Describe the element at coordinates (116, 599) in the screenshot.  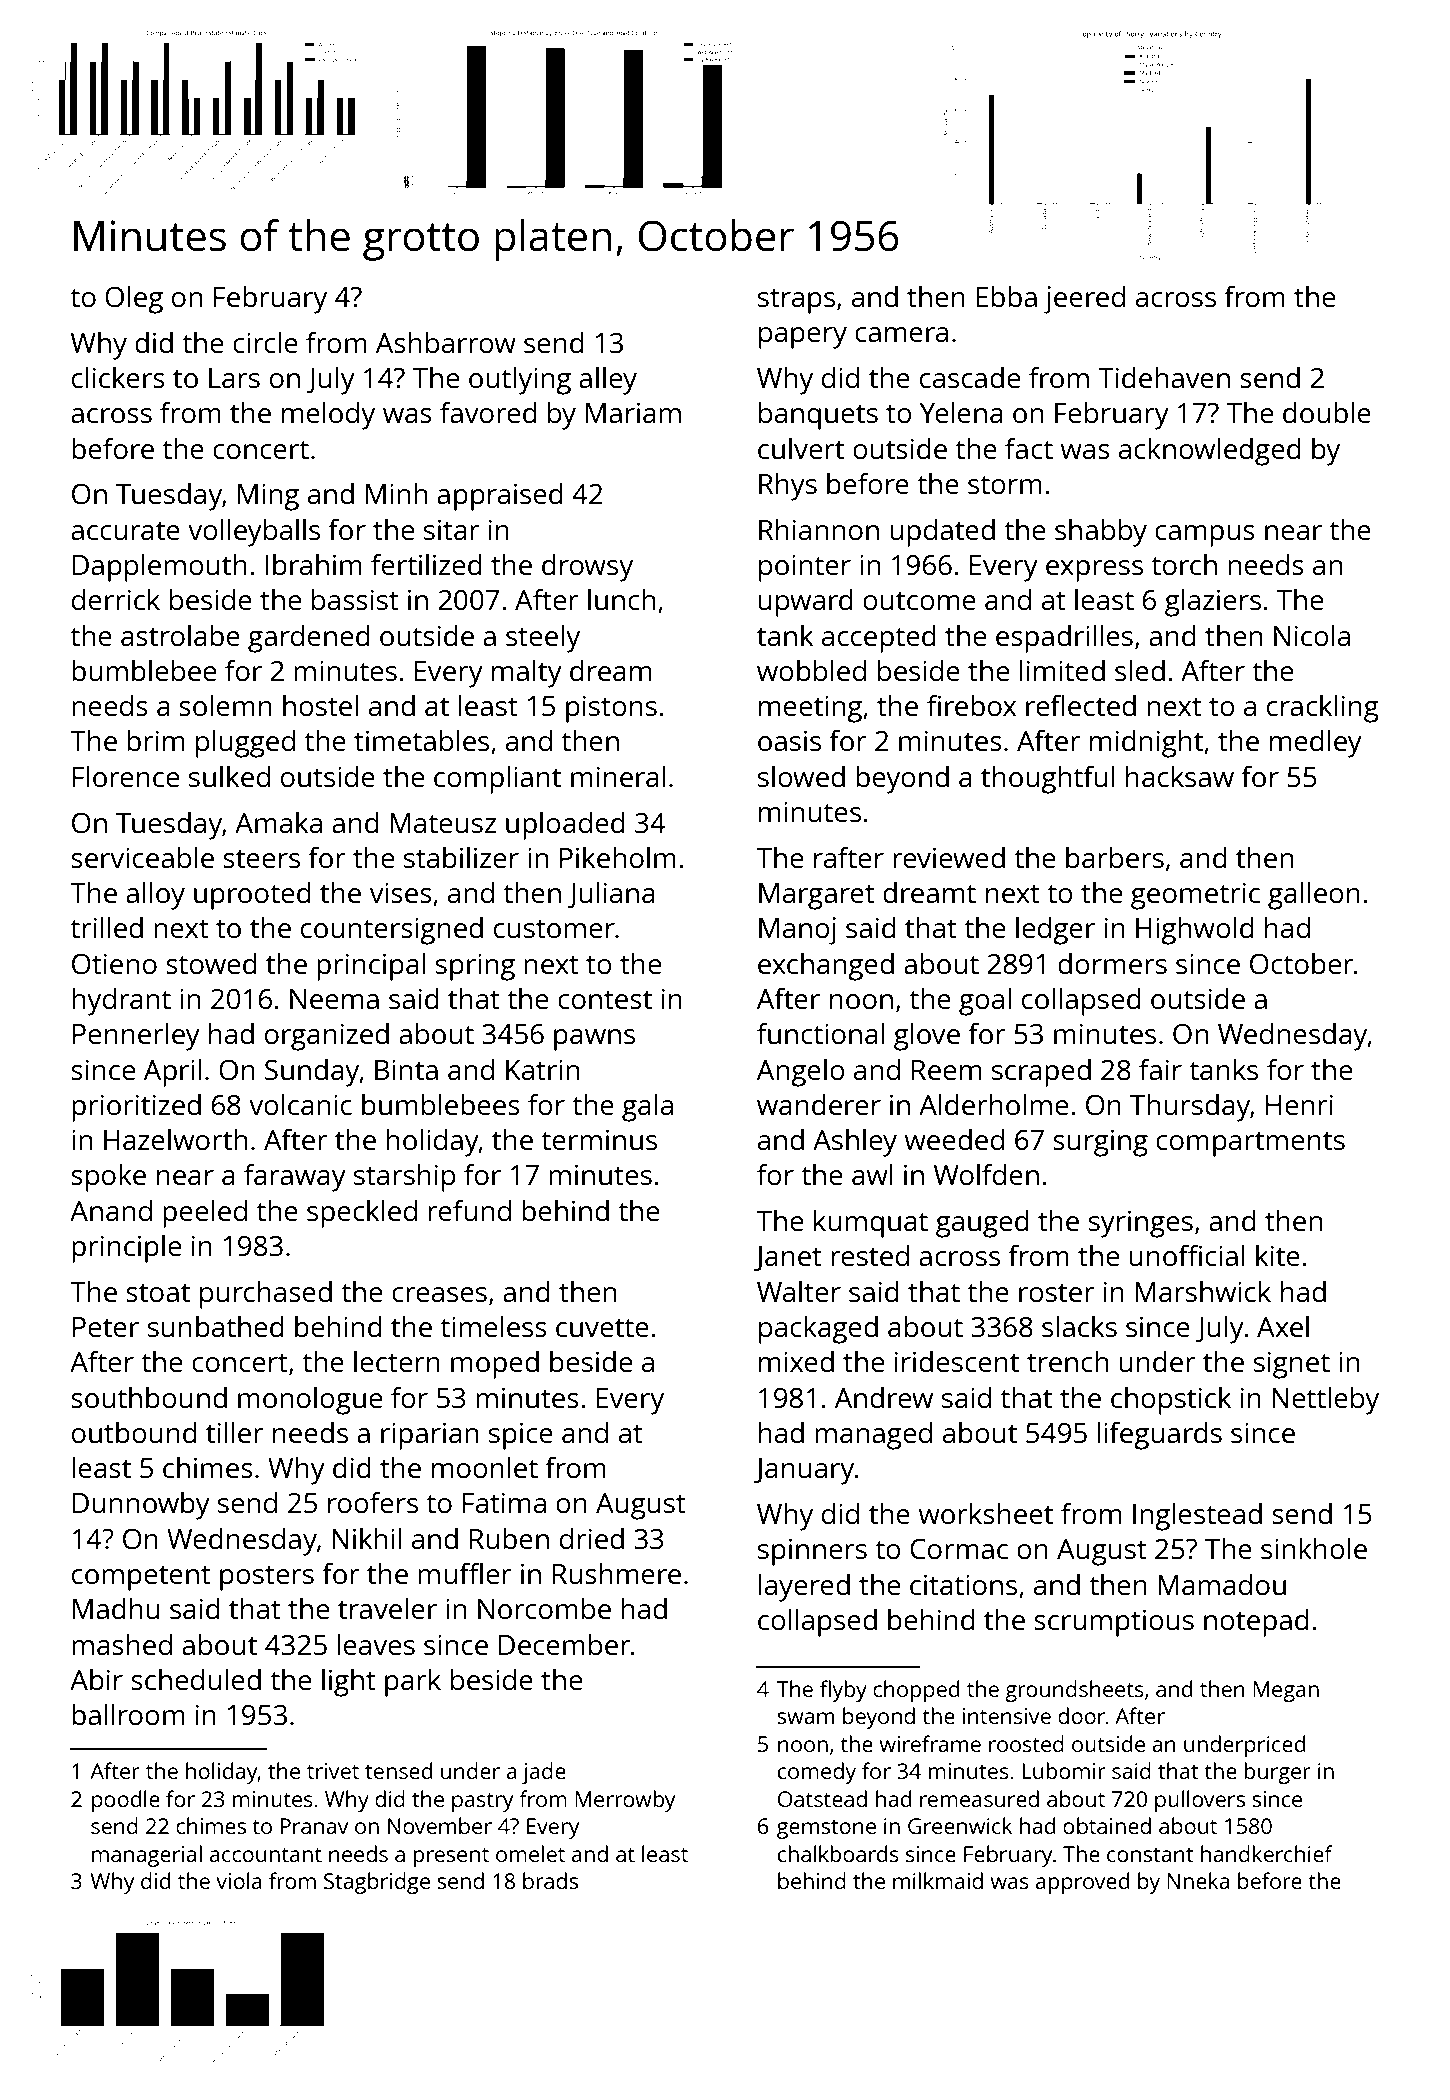
I see `derrick` at that location.
